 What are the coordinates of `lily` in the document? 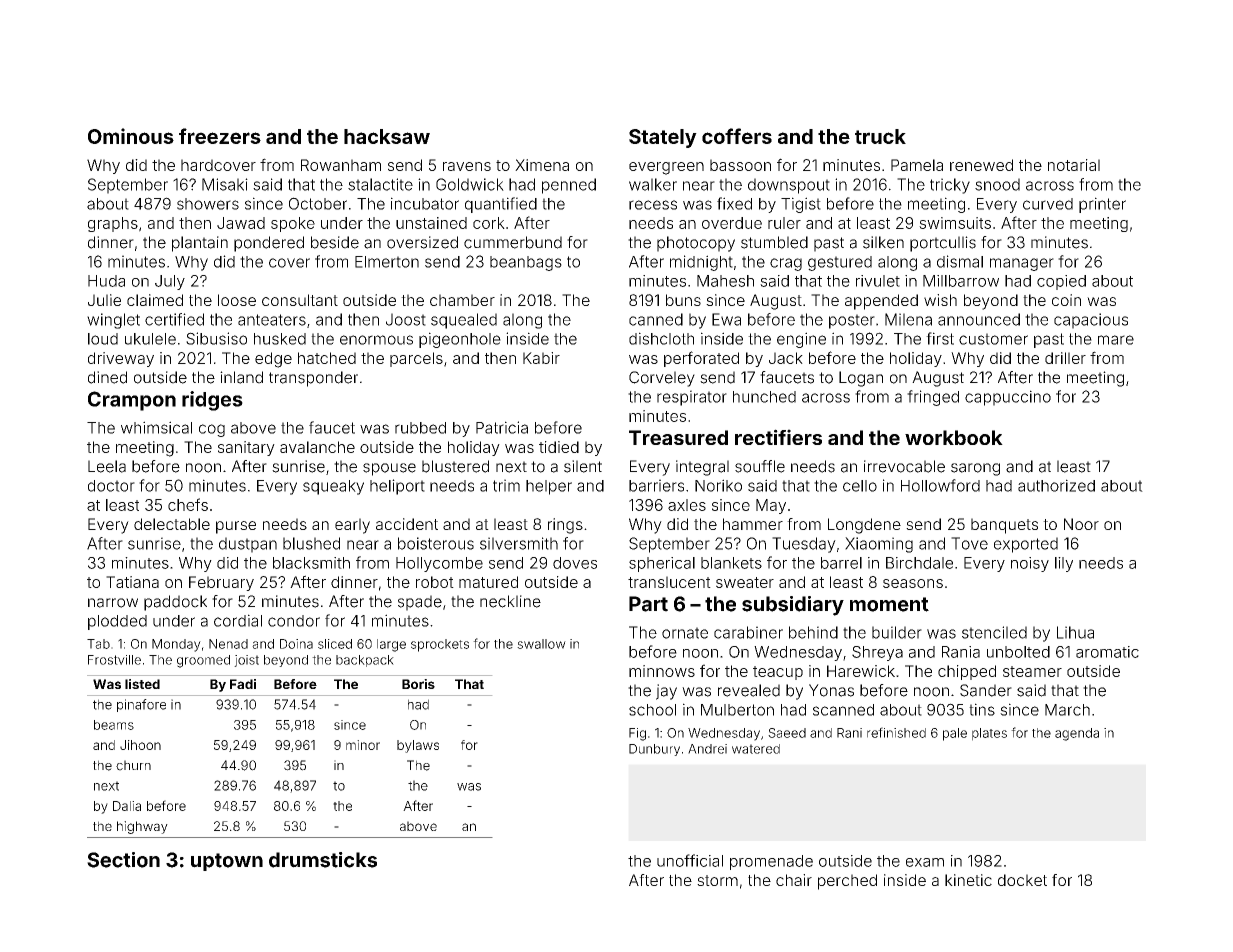 It's located at (1064, 564).
